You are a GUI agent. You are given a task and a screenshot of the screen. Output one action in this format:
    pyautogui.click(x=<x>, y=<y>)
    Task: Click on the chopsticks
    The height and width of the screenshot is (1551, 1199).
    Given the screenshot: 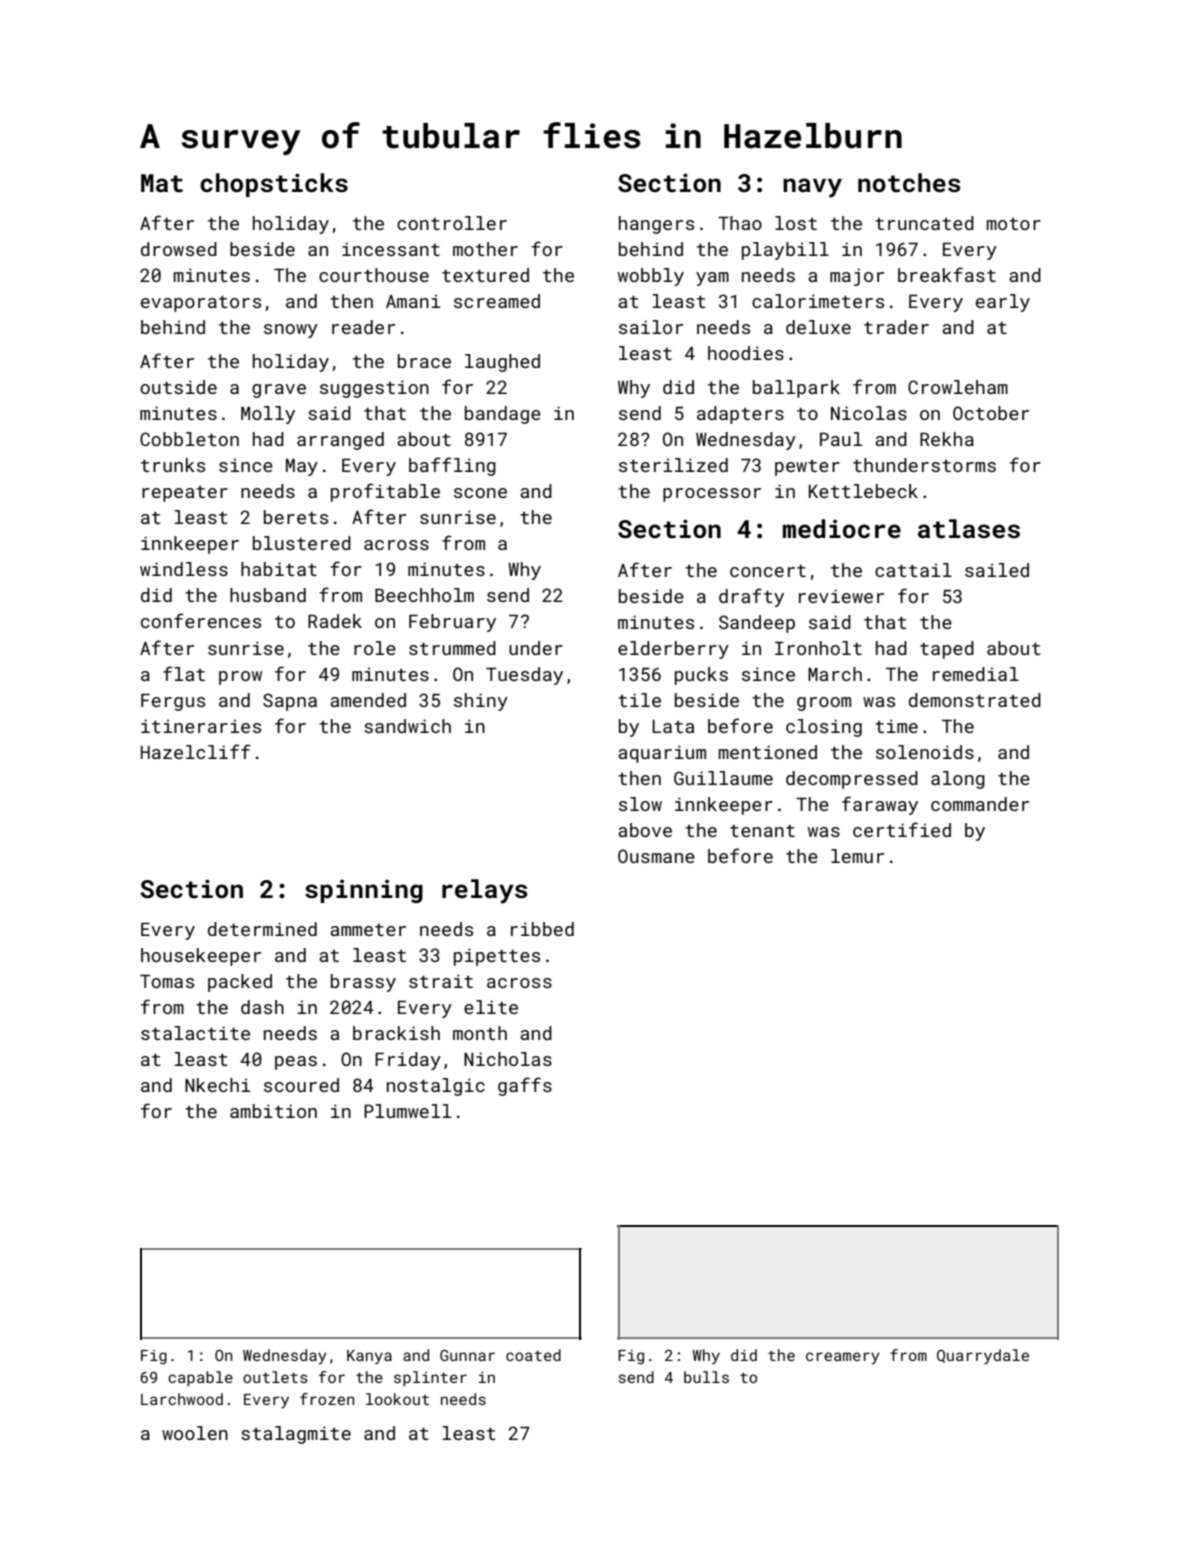 What is the action you would take?
    pyautogui.click(x=274, y=185)
